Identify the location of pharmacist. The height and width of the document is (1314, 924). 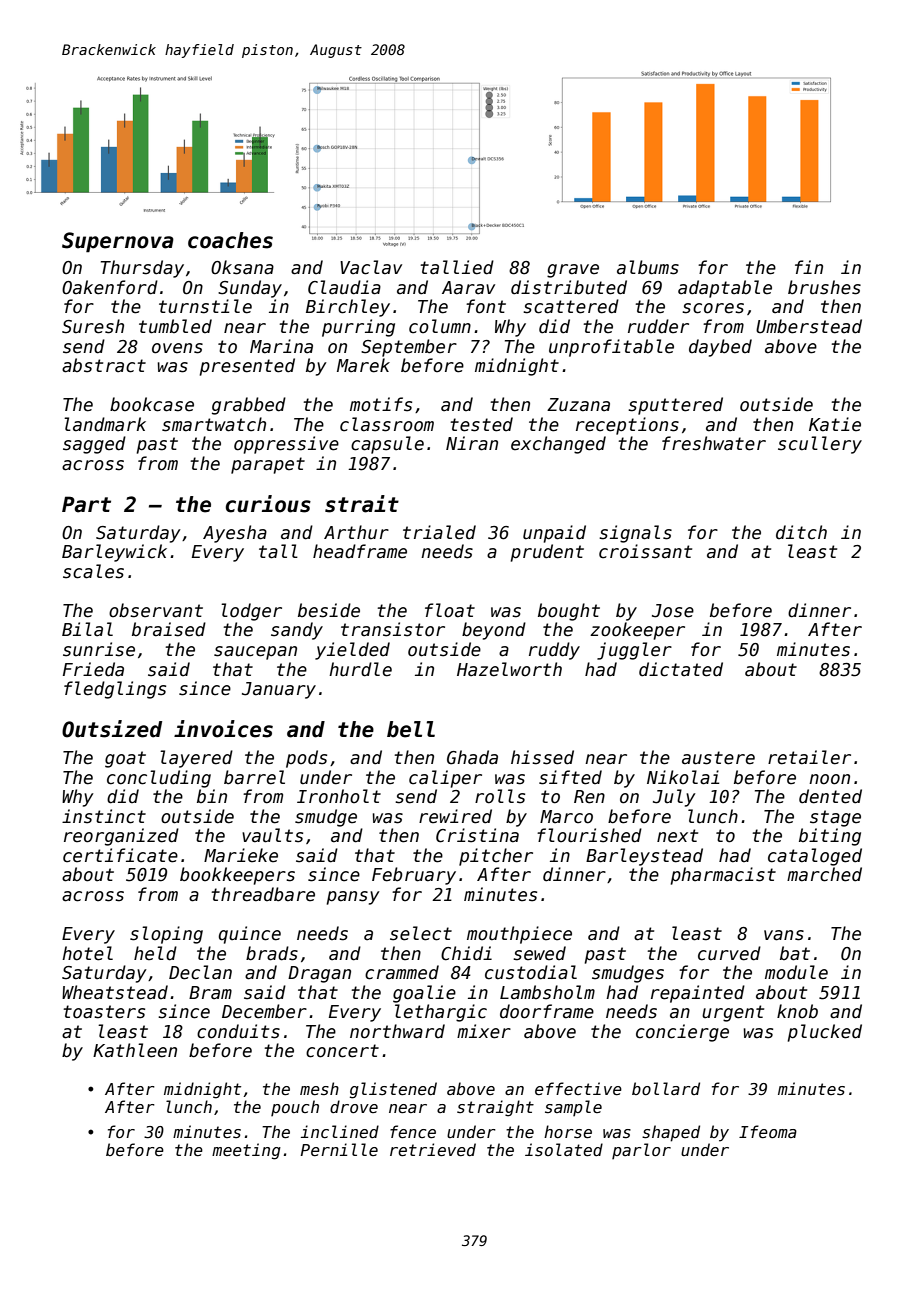
(723, 876).
